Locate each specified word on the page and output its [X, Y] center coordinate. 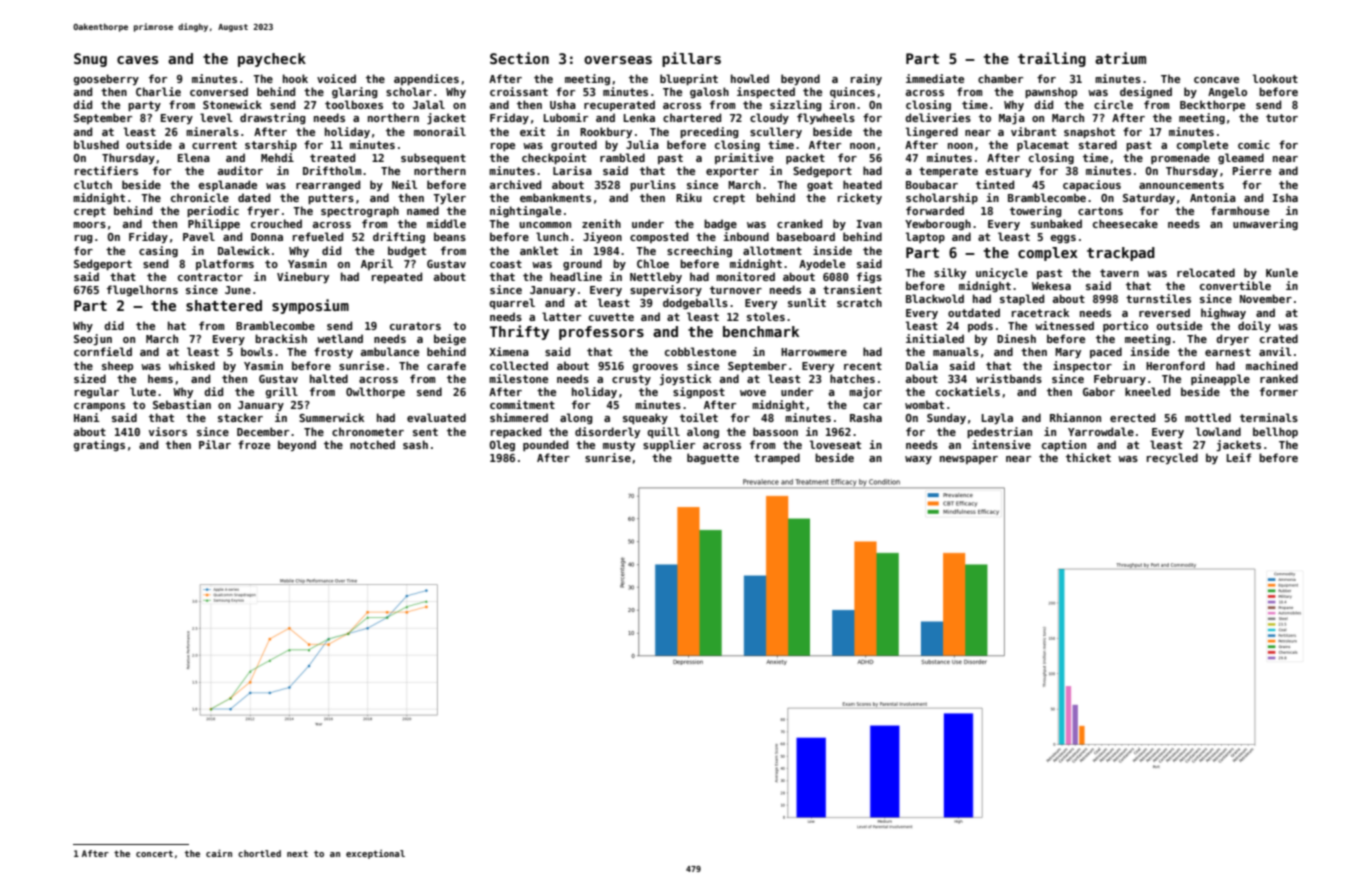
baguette [713, 458]
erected [1132, 417]
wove [753, 393]
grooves [655, 368]
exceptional [375, 854]
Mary [1068, 353]
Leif [1239, 457]
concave [1216, 80]
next [297, 853]
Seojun [93, 339]
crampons [99, 407]
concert [154, 853]
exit [532, 131]
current [214, 145]
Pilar [215, 444]
